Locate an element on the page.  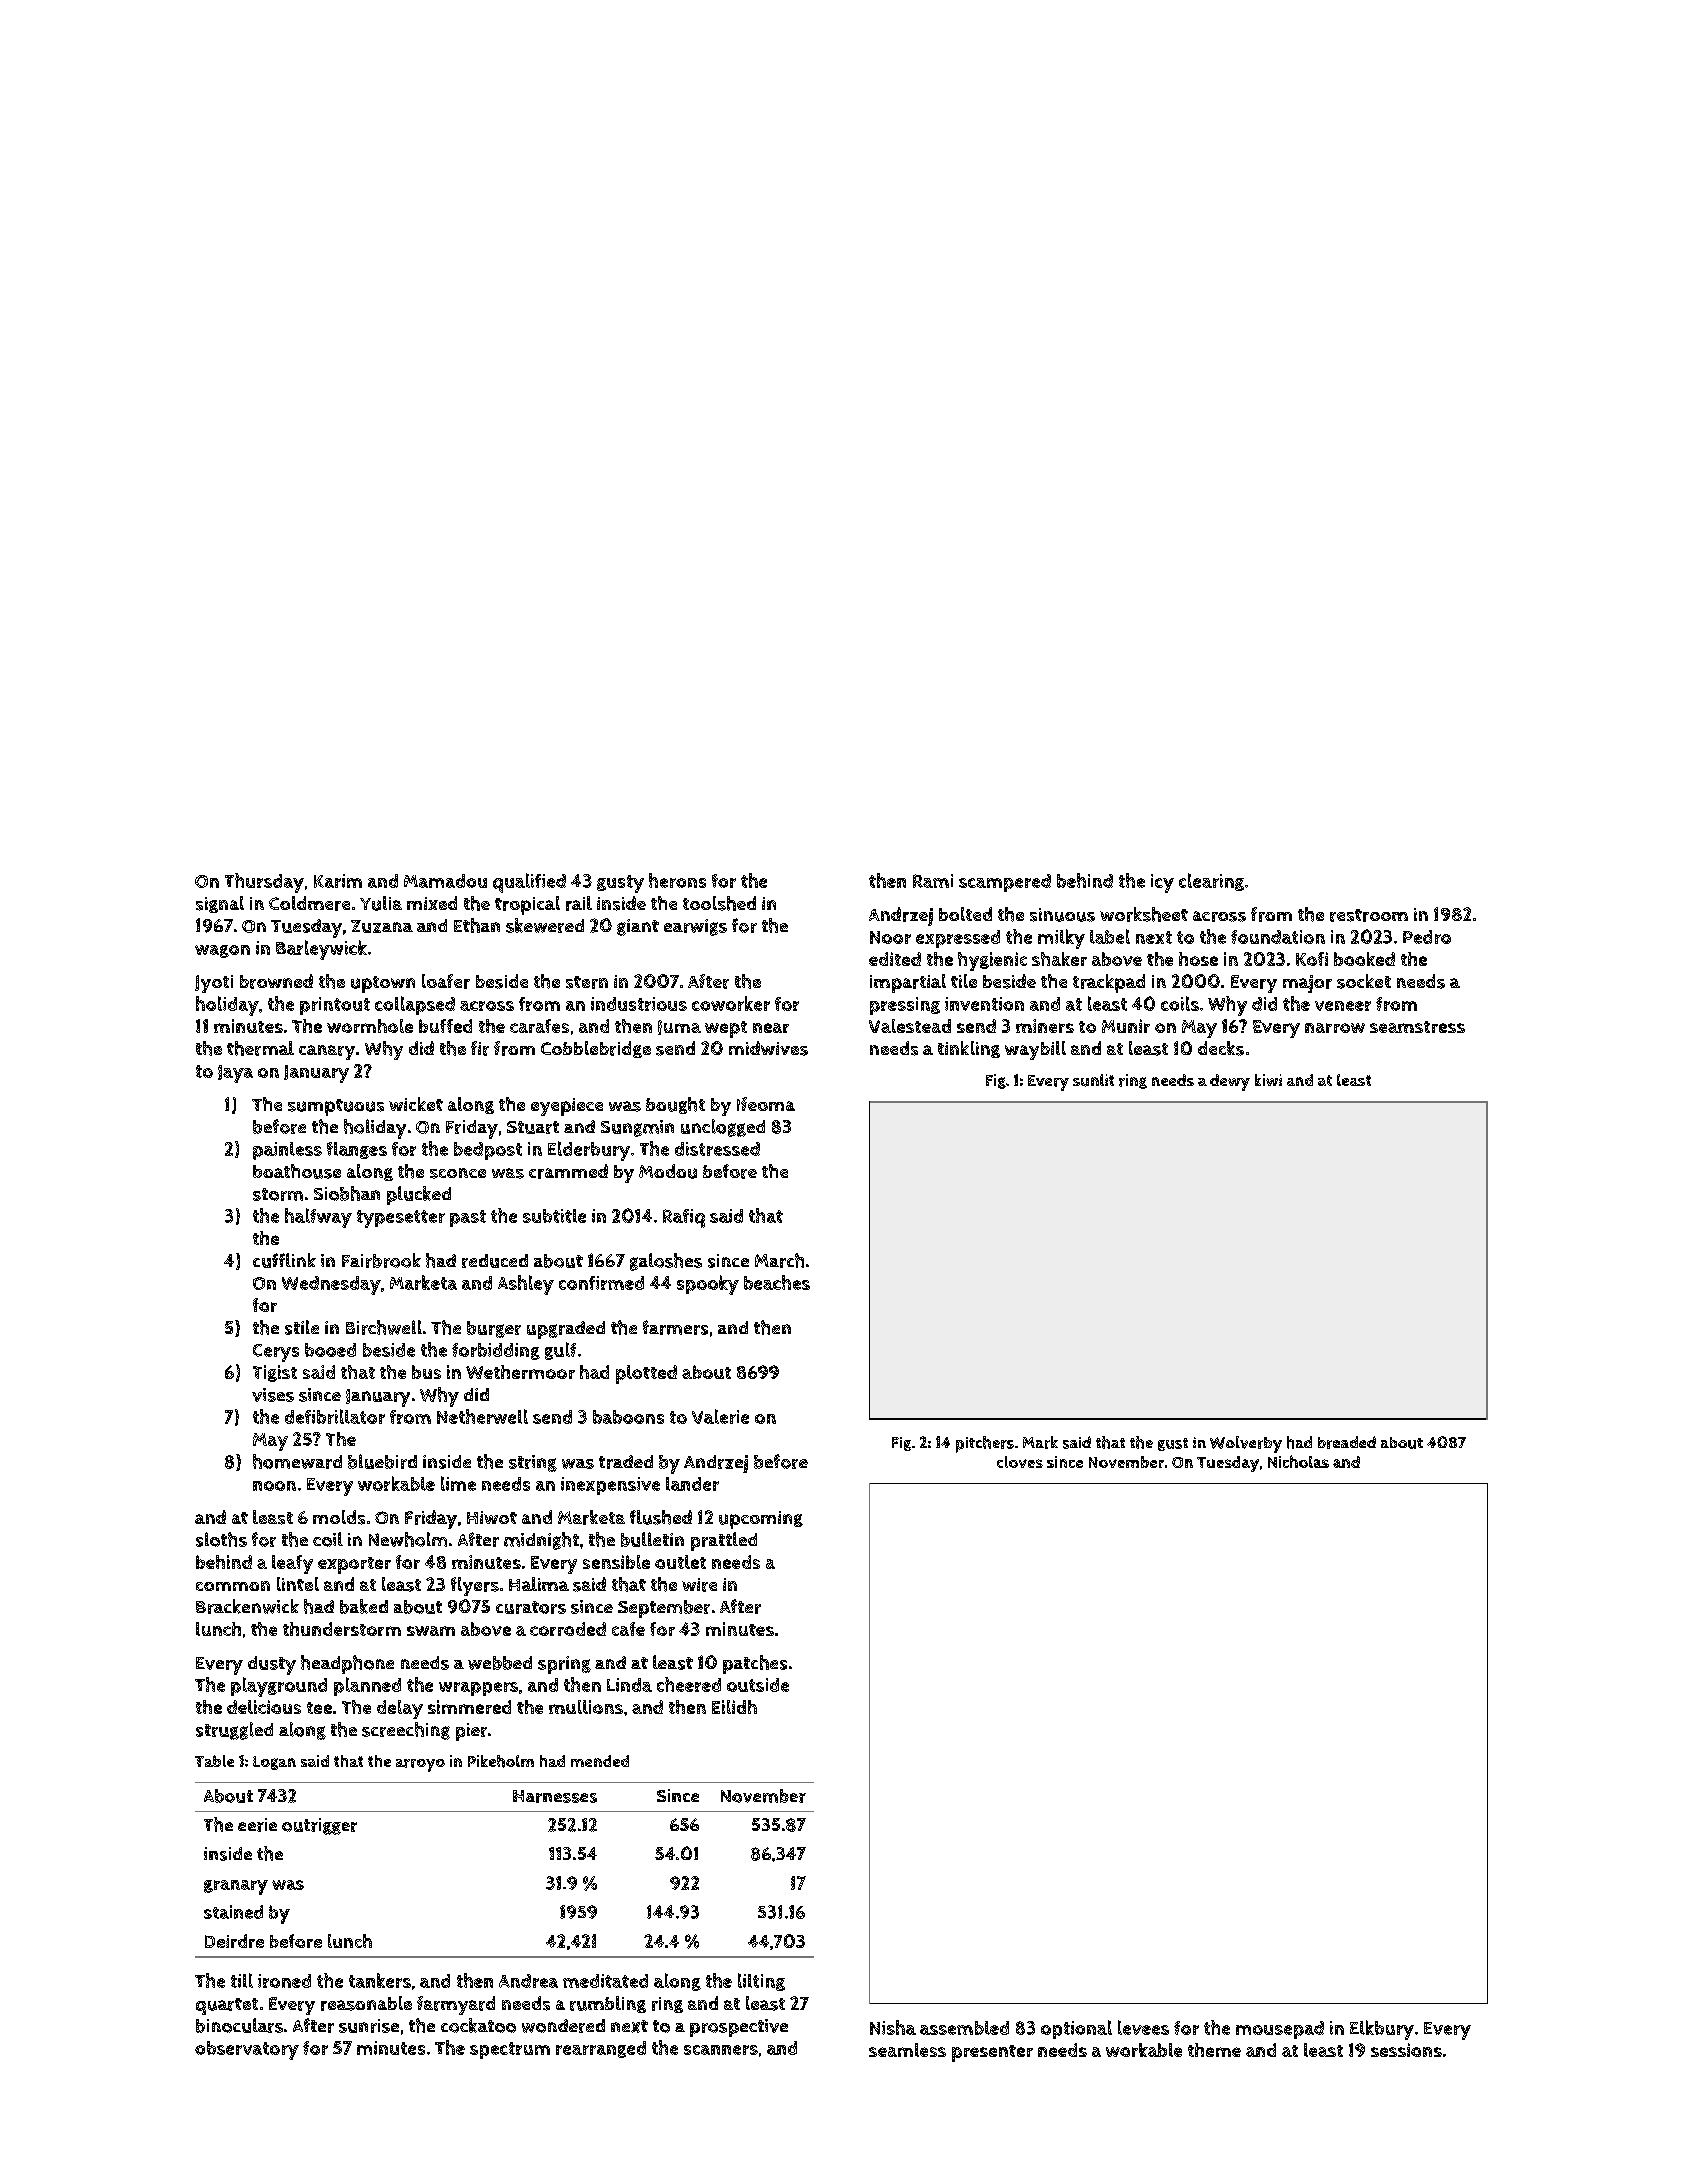
seamstress is located at coordinates (1417, 1027).
